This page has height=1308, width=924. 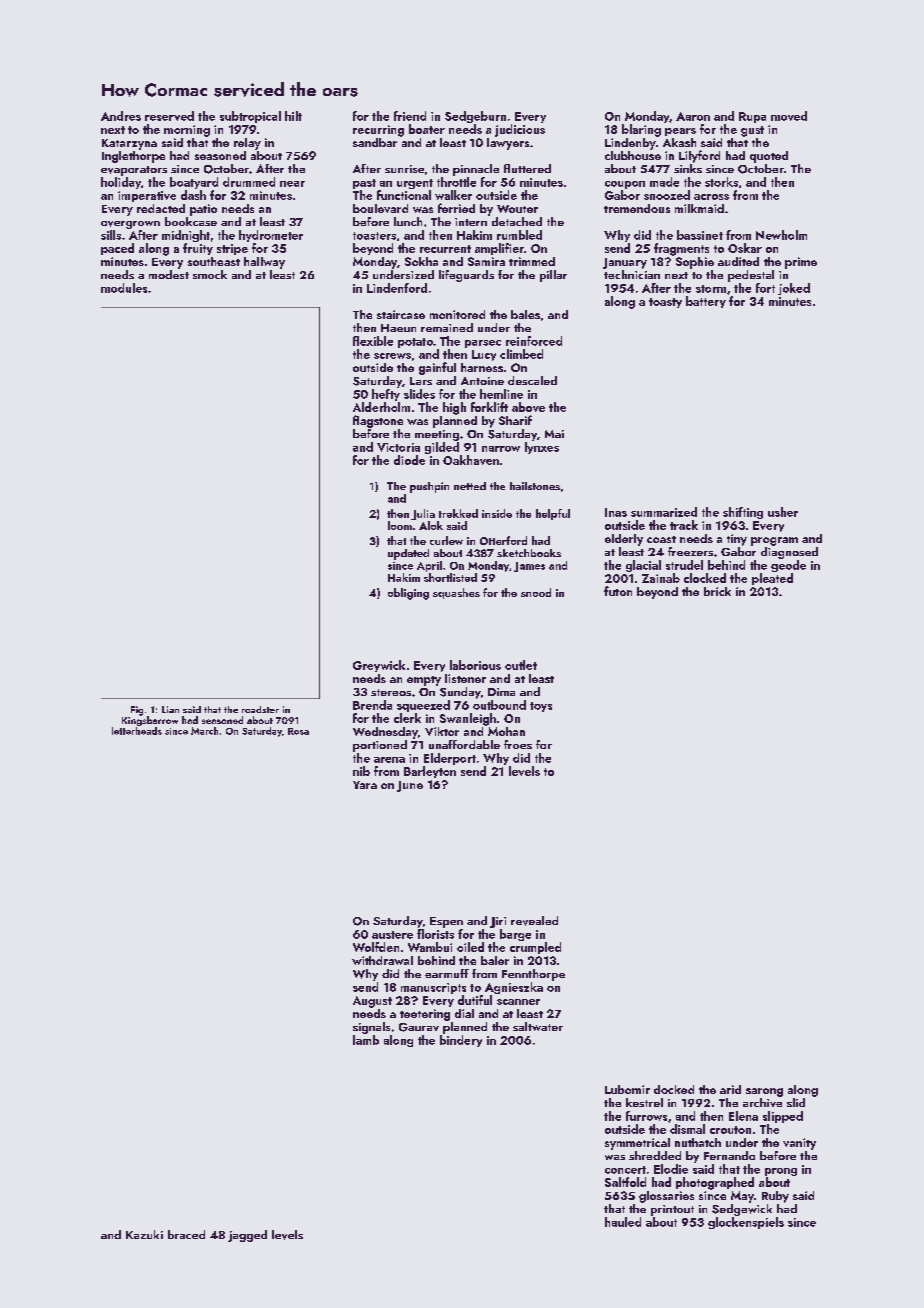 I want to click on Fig, so click(x=137, y=711).
